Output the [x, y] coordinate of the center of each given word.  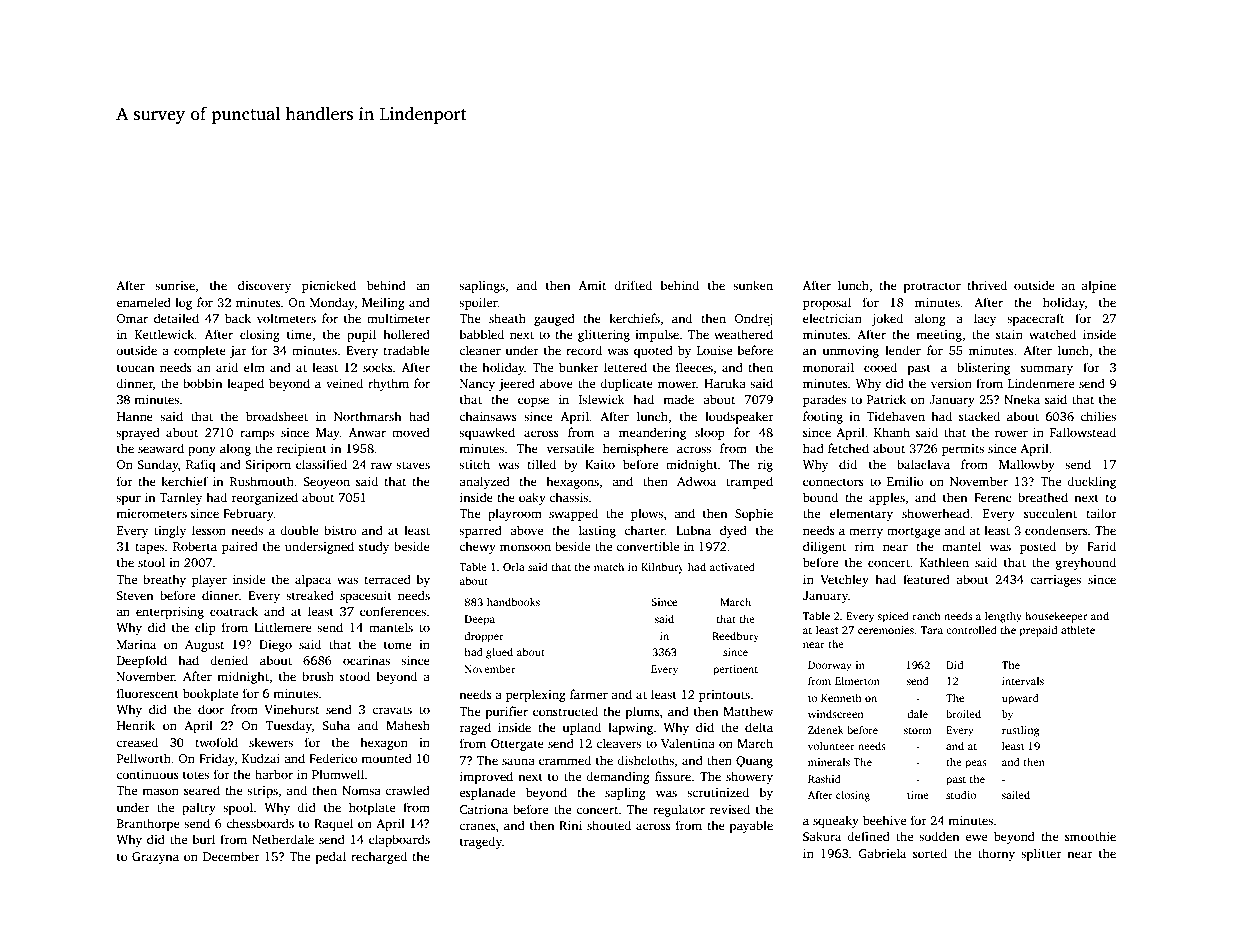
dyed [733, 531]
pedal [330, 857]
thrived [987, 285]
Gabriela [882, 853]
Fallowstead [1083, 432]
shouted [609, 825]
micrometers [151, 513]
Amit [592, 285]
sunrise [175, 285]
